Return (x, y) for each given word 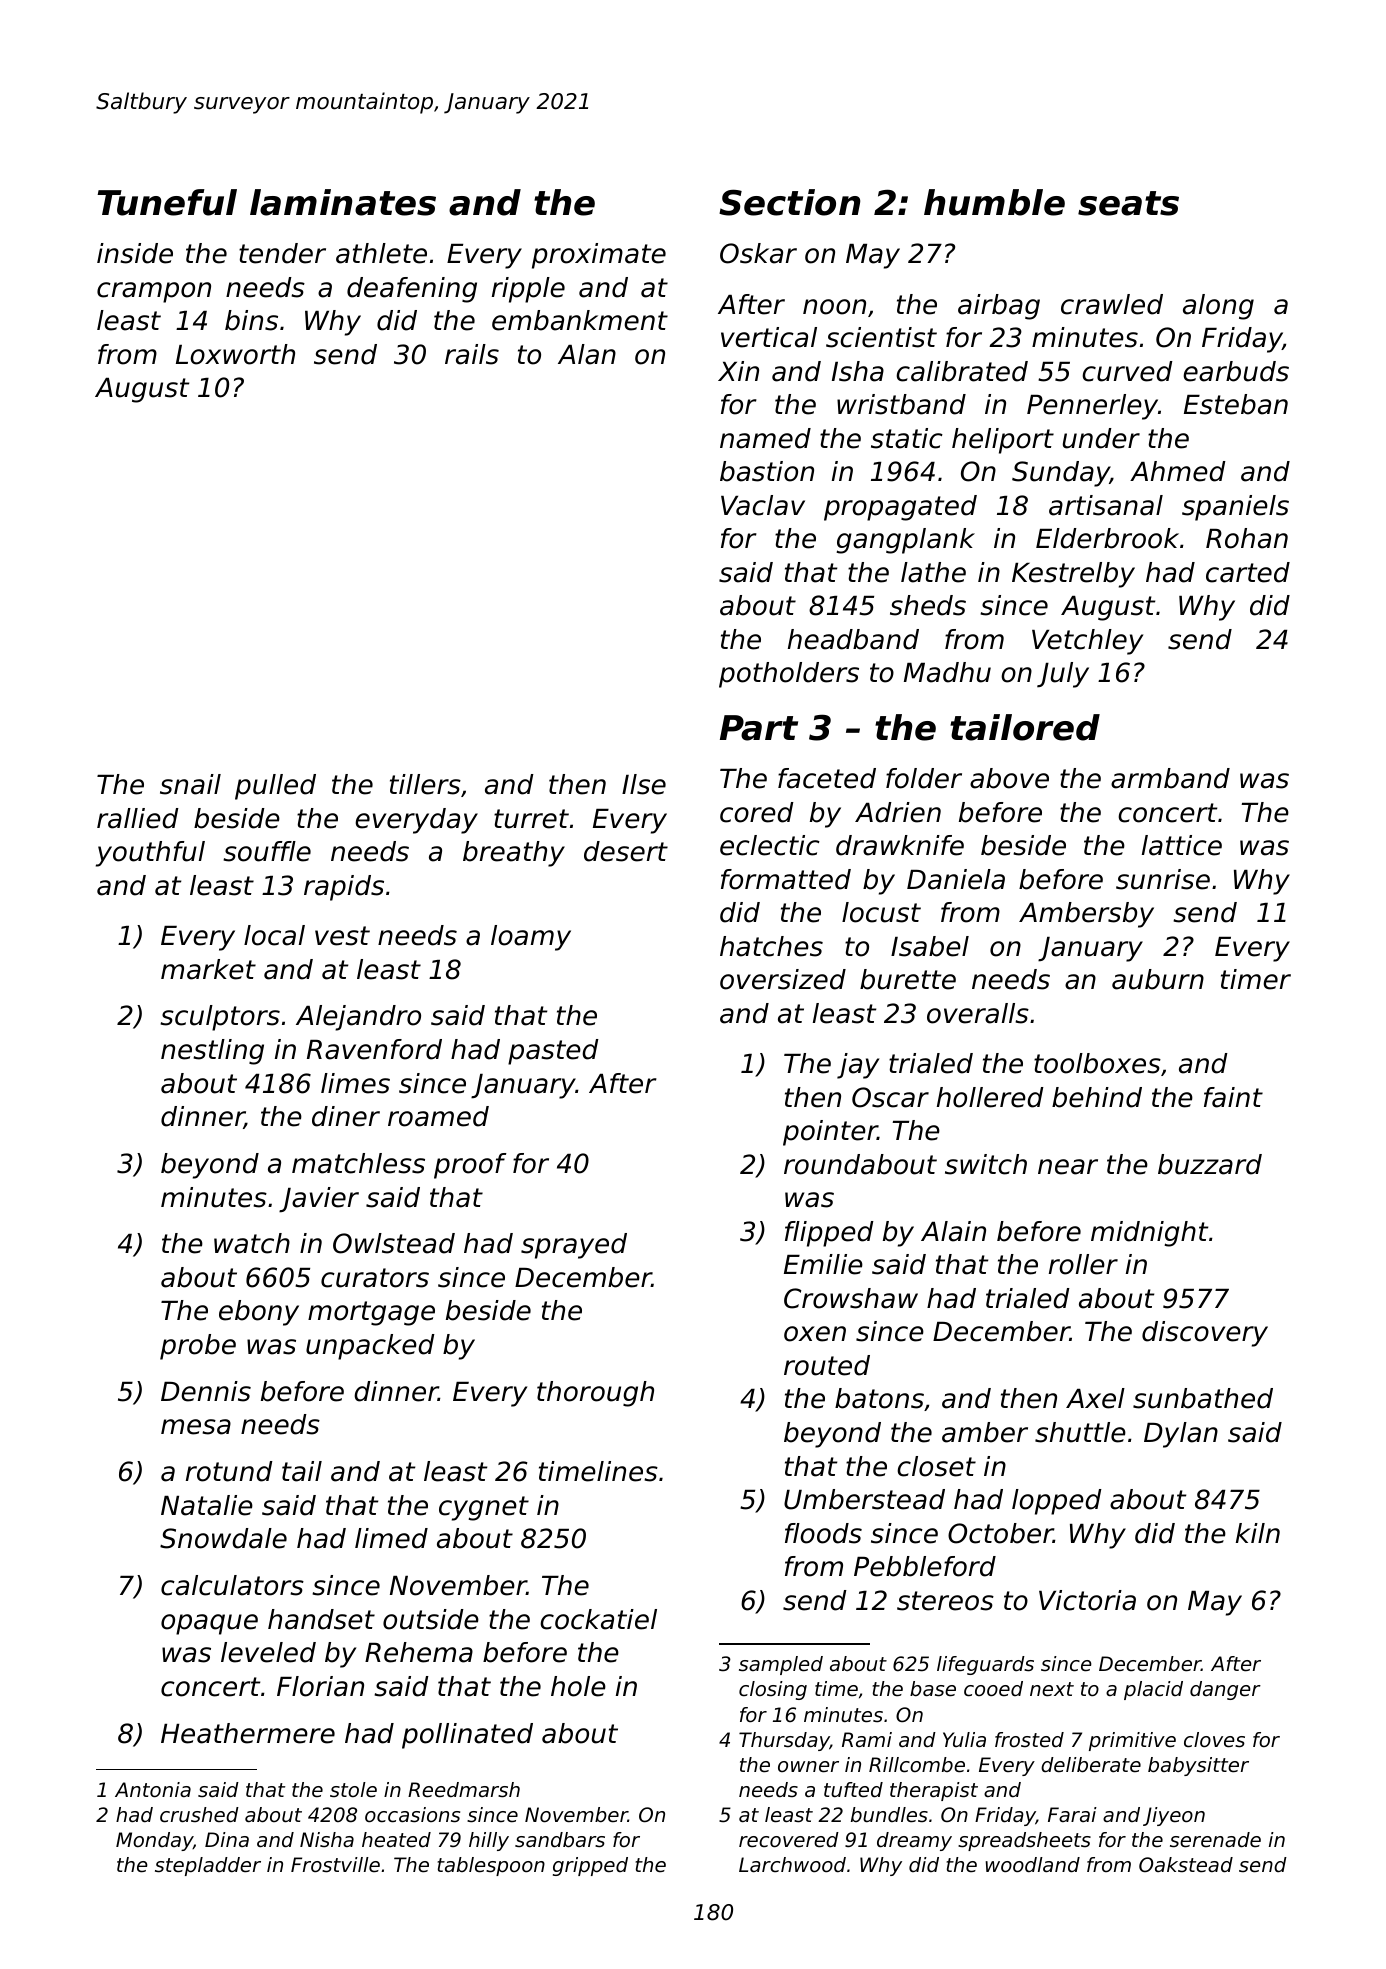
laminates (343, 202)
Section (789, 202)
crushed (199, 1815)
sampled (781, 1665)
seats (1128, 203)
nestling (212, 1052)
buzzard (1210, 1164)
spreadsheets (1024, 1841)
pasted (553, 1052)
